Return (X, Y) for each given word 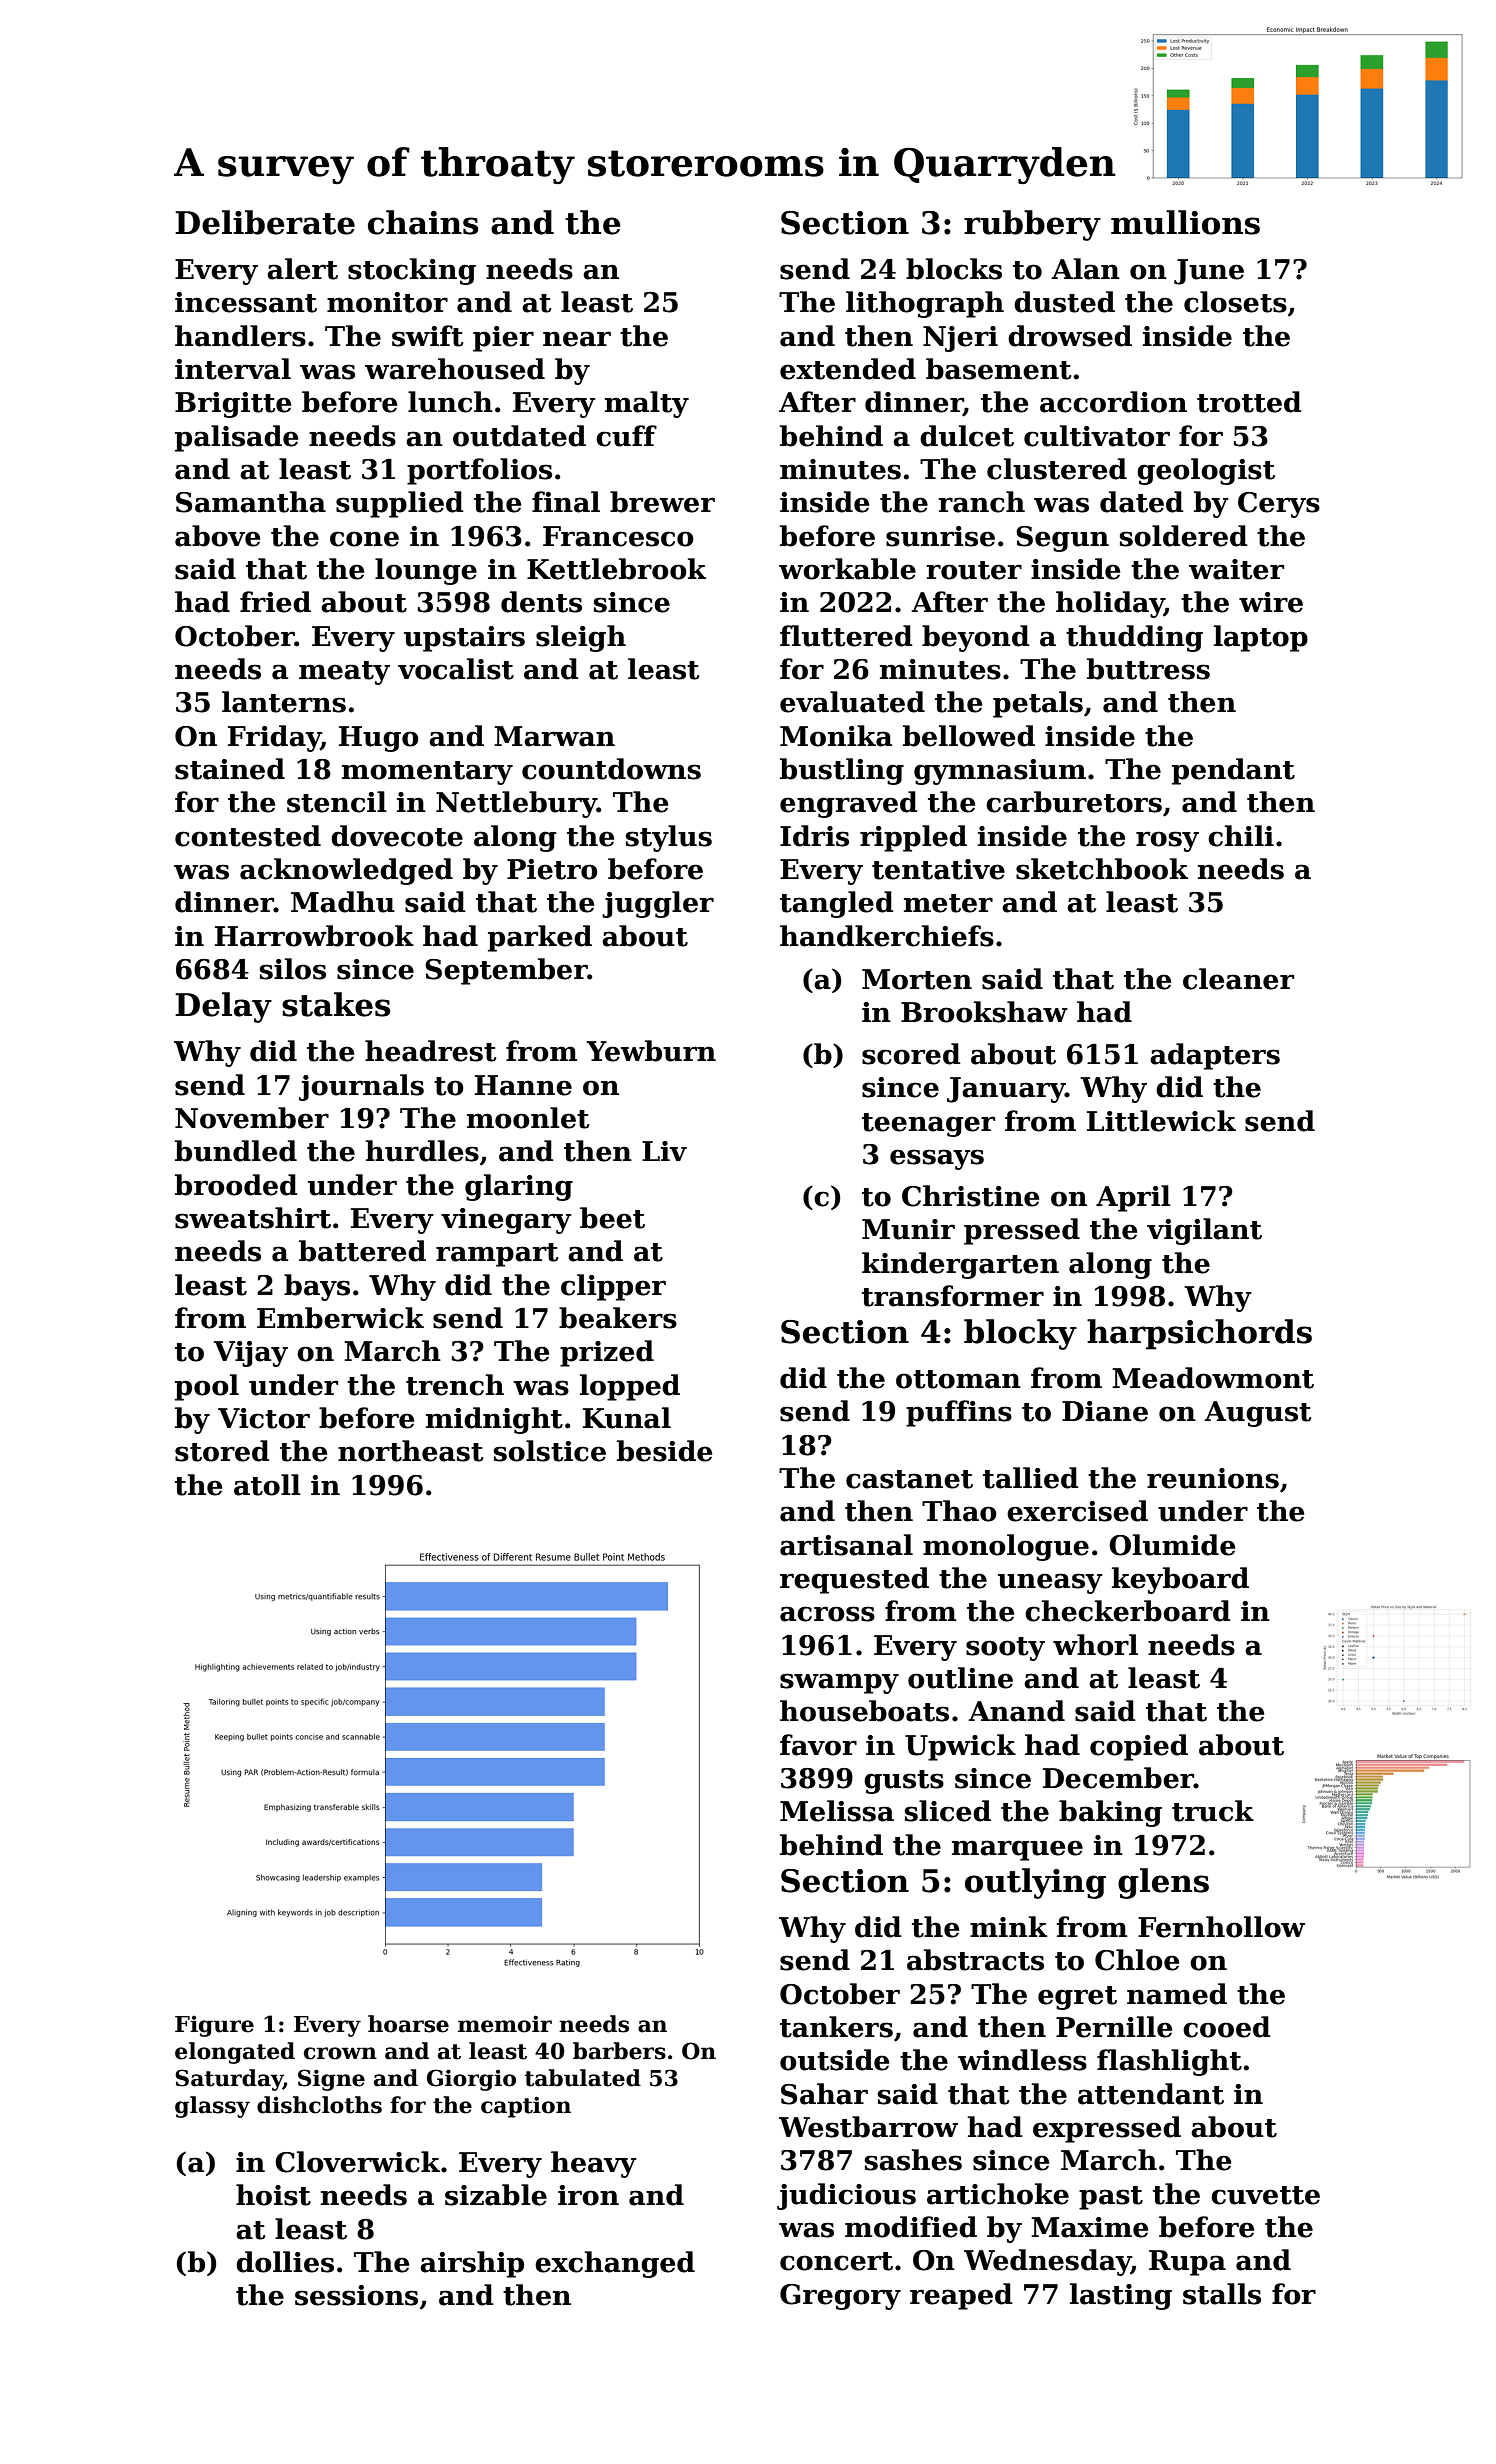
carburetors (1074, 802)
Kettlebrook (616, 569)
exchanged (615, 2264)
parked (540, 938)
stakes (336, 1004)
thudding (1134, 638)
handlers (240, 336)
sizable (496, 2195)
